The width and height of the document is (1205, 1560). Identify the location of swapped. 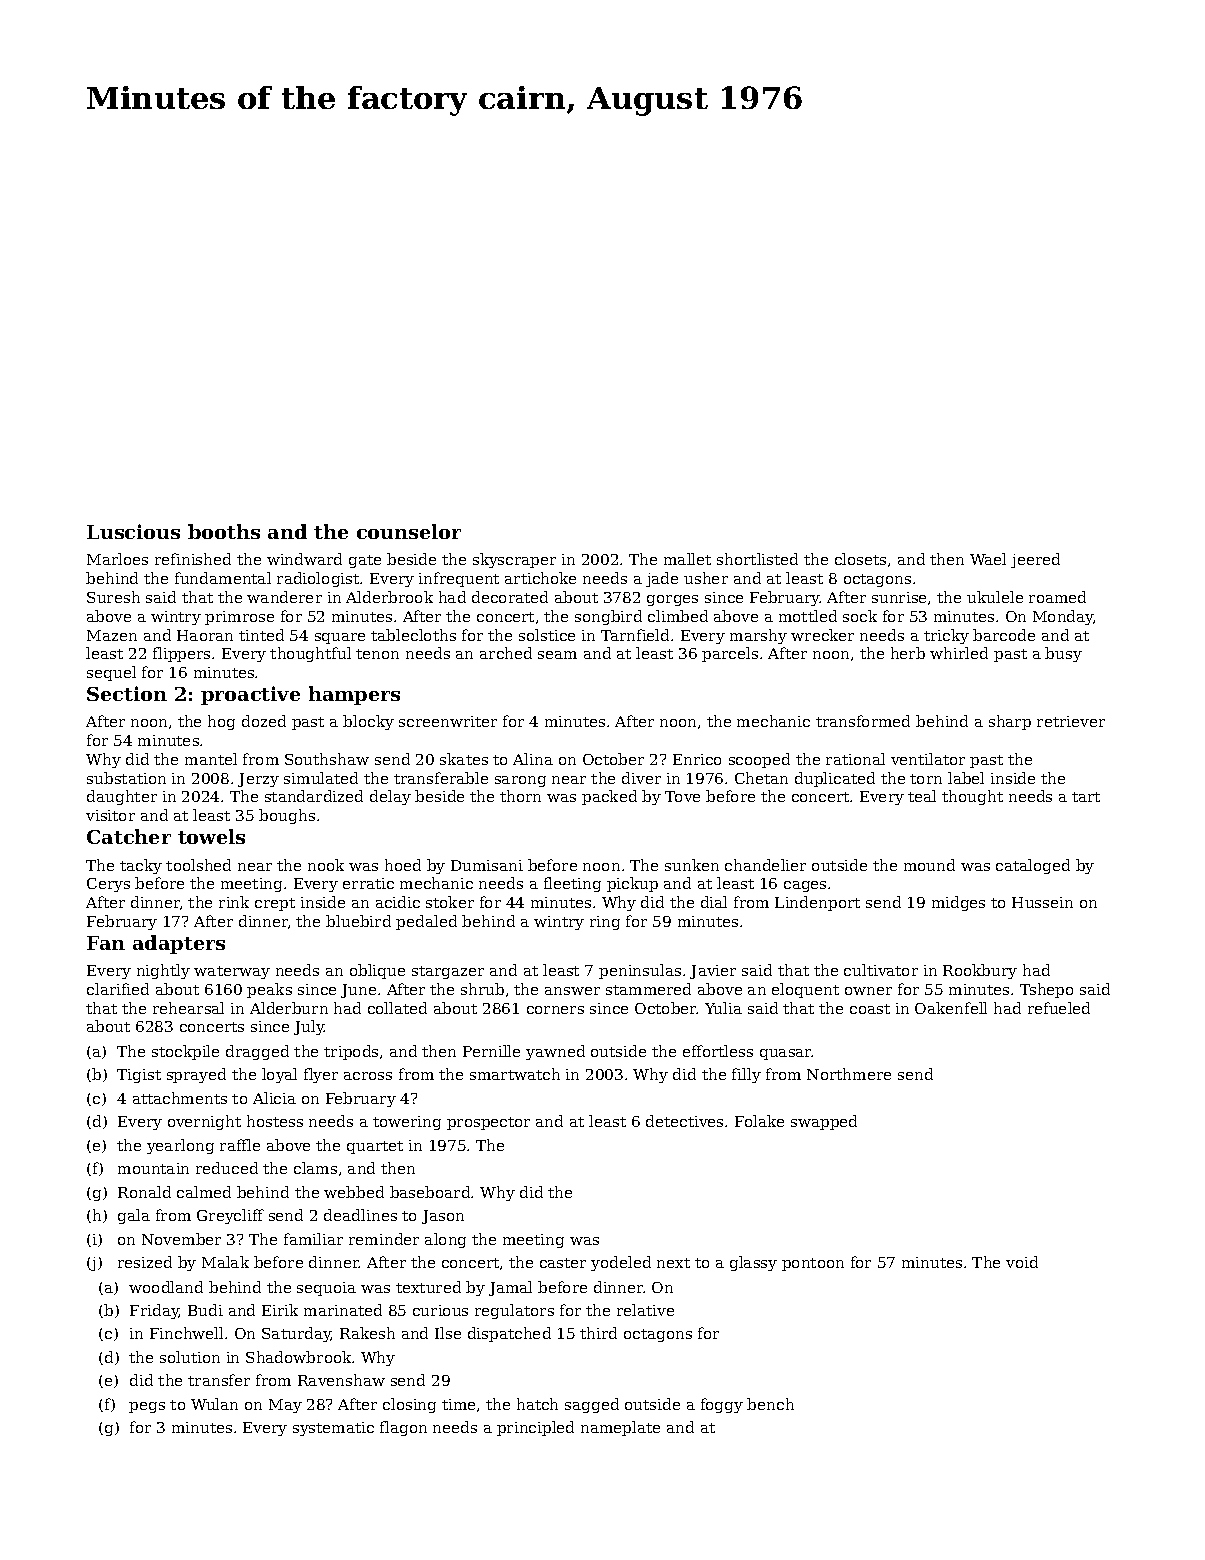
(824, 1122).
